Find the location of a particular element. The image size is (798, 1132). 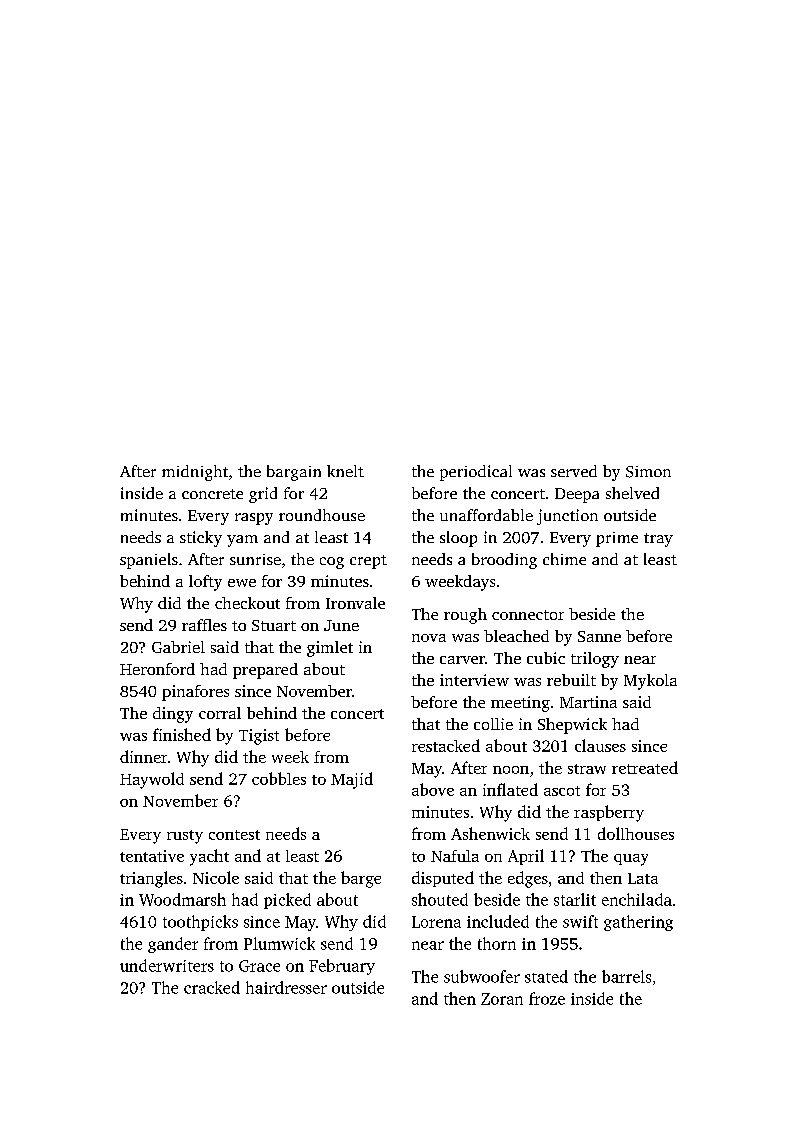

Haywold is located at coordinates (152, 780).
